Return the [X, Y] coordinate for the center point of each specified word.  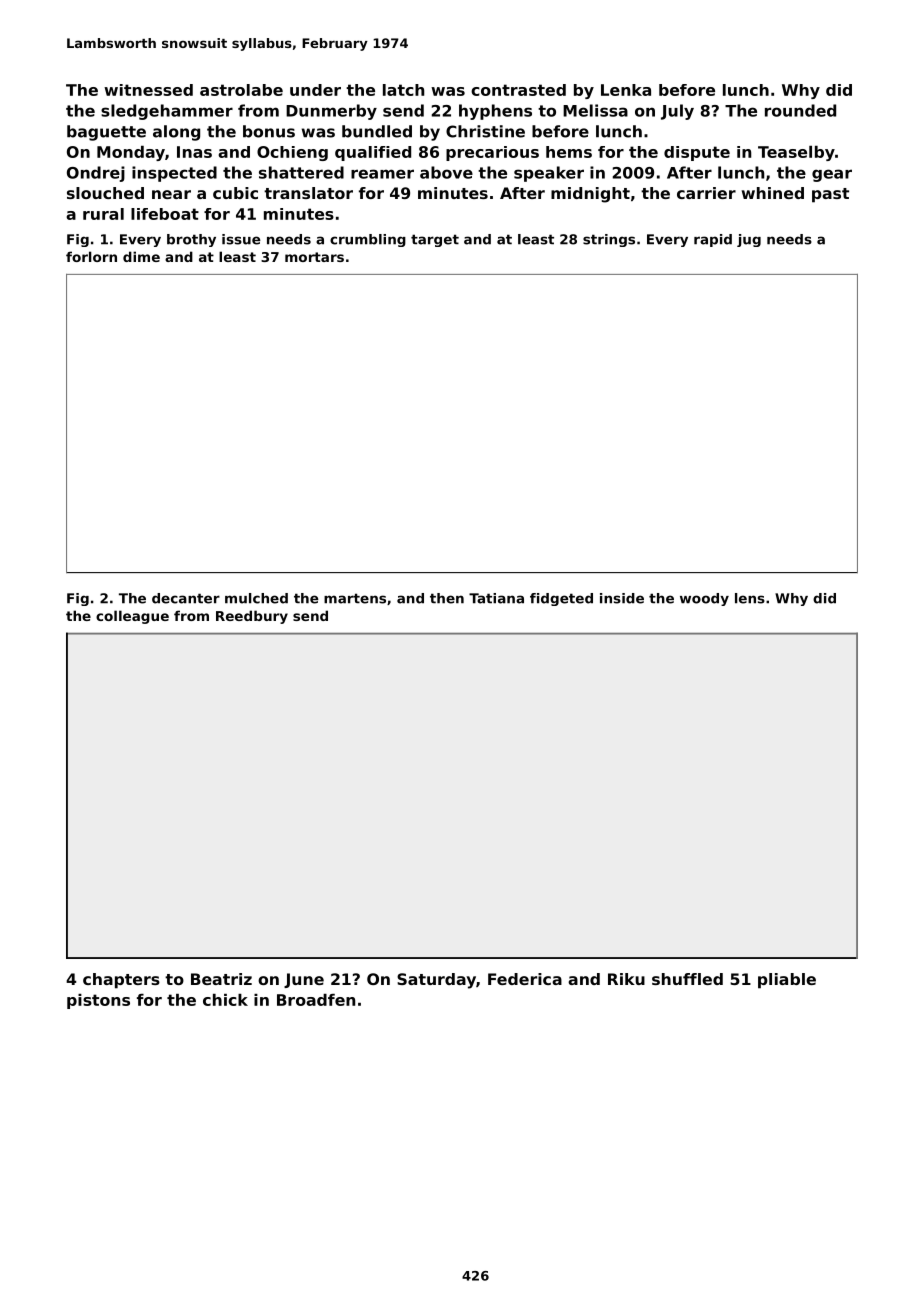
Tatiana [496, 598]
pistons [98, 1001]
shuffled [687, 979]
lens [750, 598]
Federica [525, 979]
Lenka [626, 90]
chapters [121, 981]
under [315, 90]
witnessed [148, 90]
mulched [256, 598]
